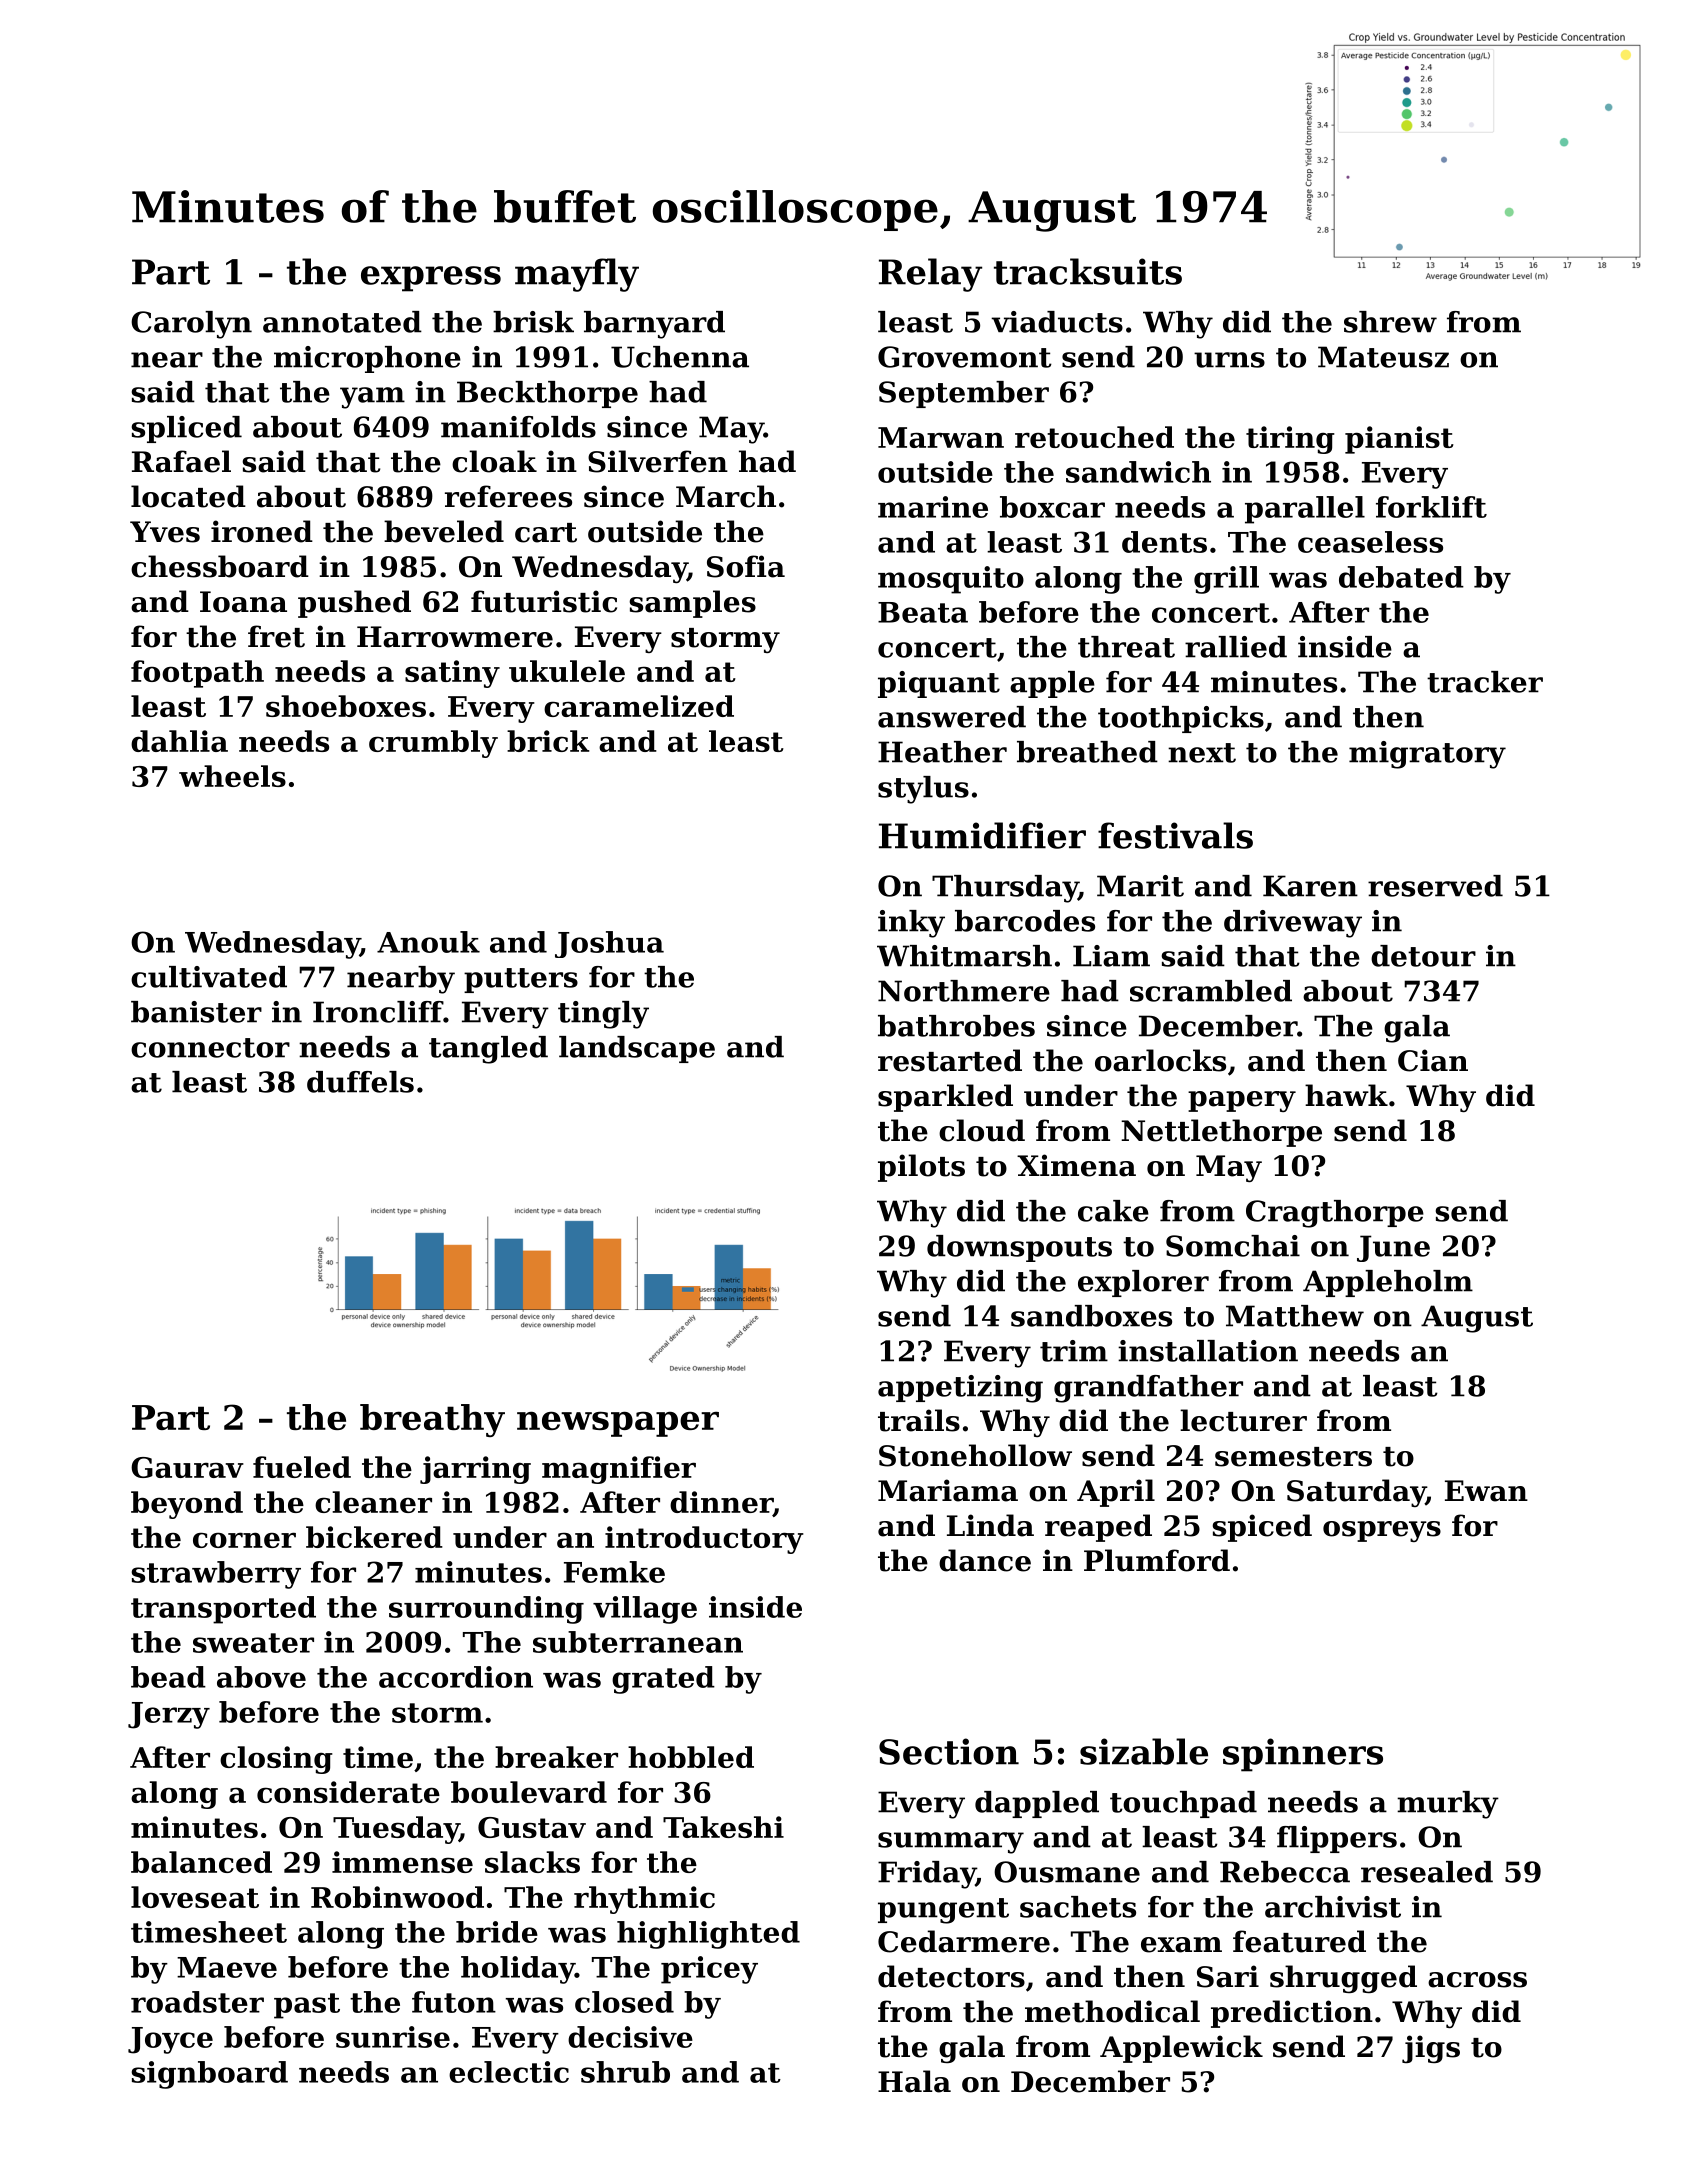 This document has height=2178, width=1683. What do you see at coordinates (1295, 1316) in the document?
I see `Matthew` at bounding box center [1295, 1316].
